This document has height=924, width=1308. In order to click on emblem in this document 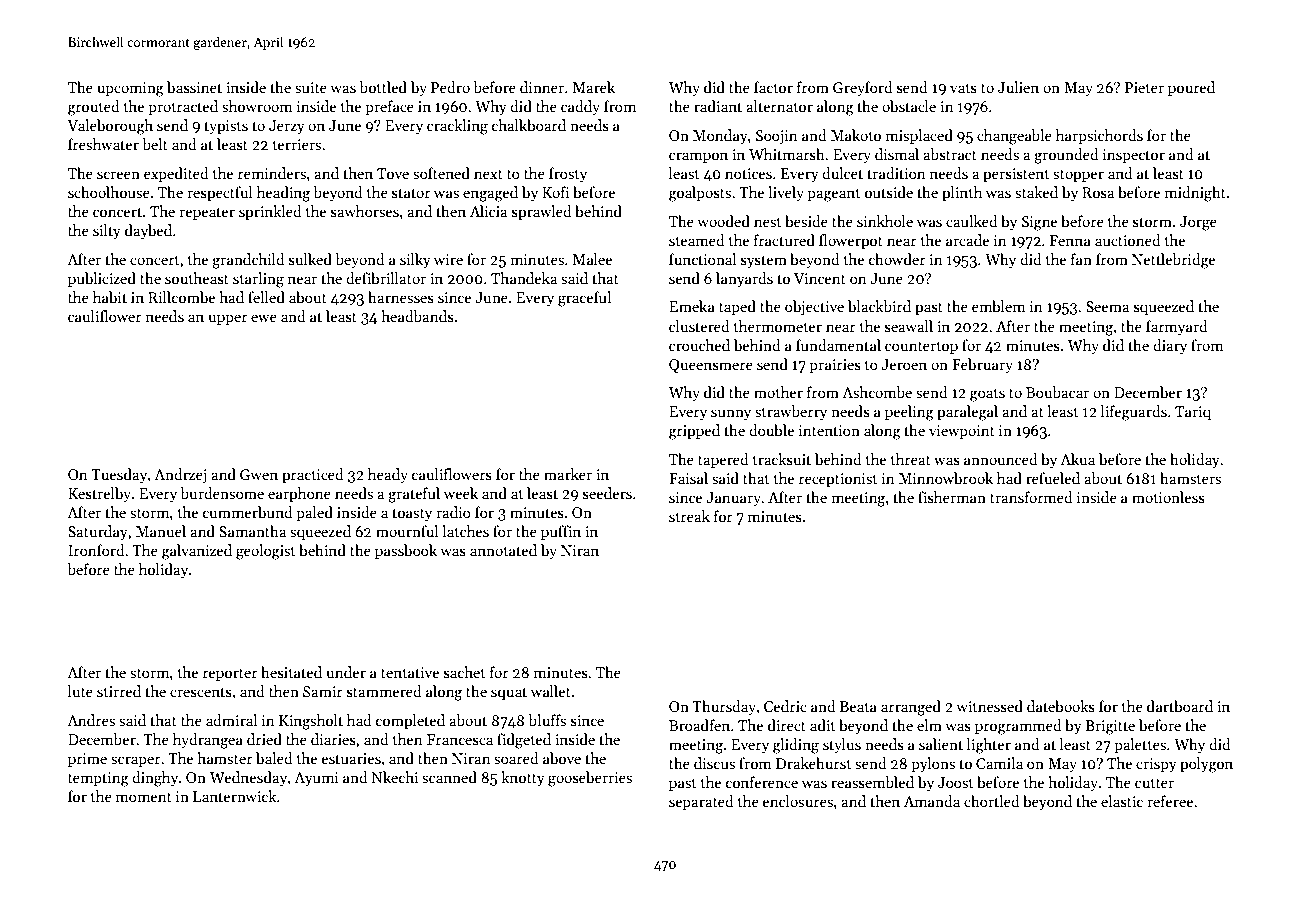, I will do `click(999, 306)`.
